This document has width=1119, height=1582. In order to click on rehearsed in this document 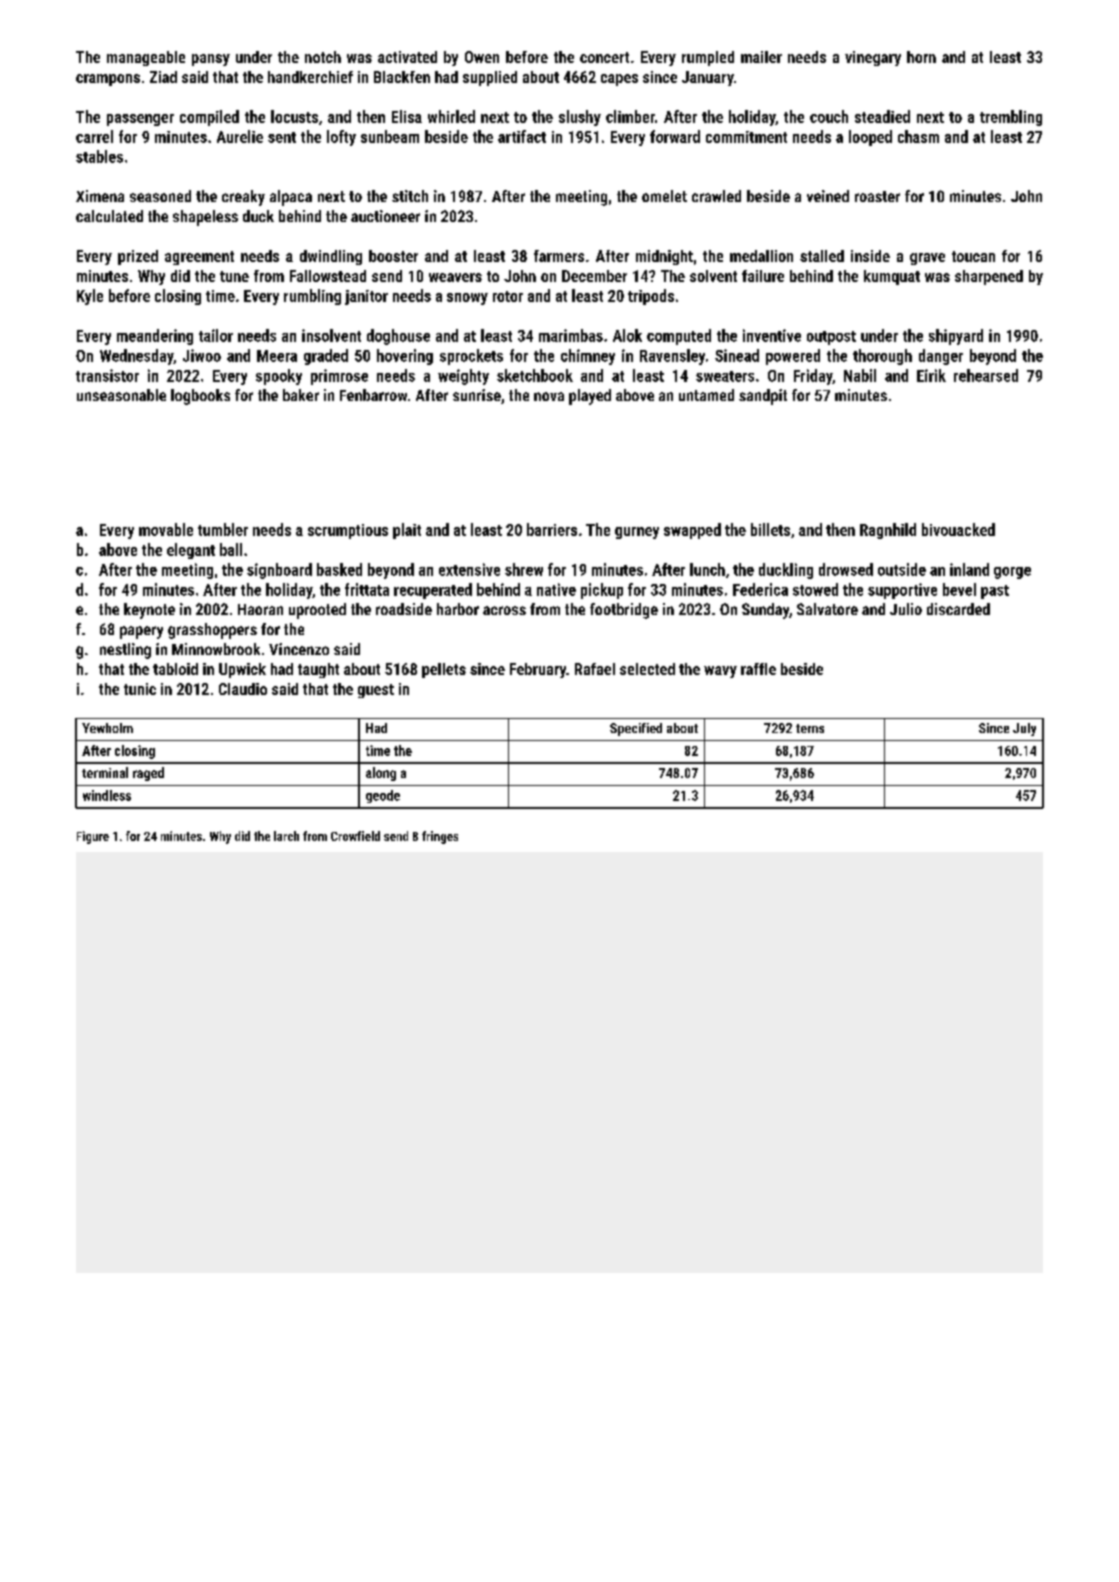, I will do `click(986, 375)`.
